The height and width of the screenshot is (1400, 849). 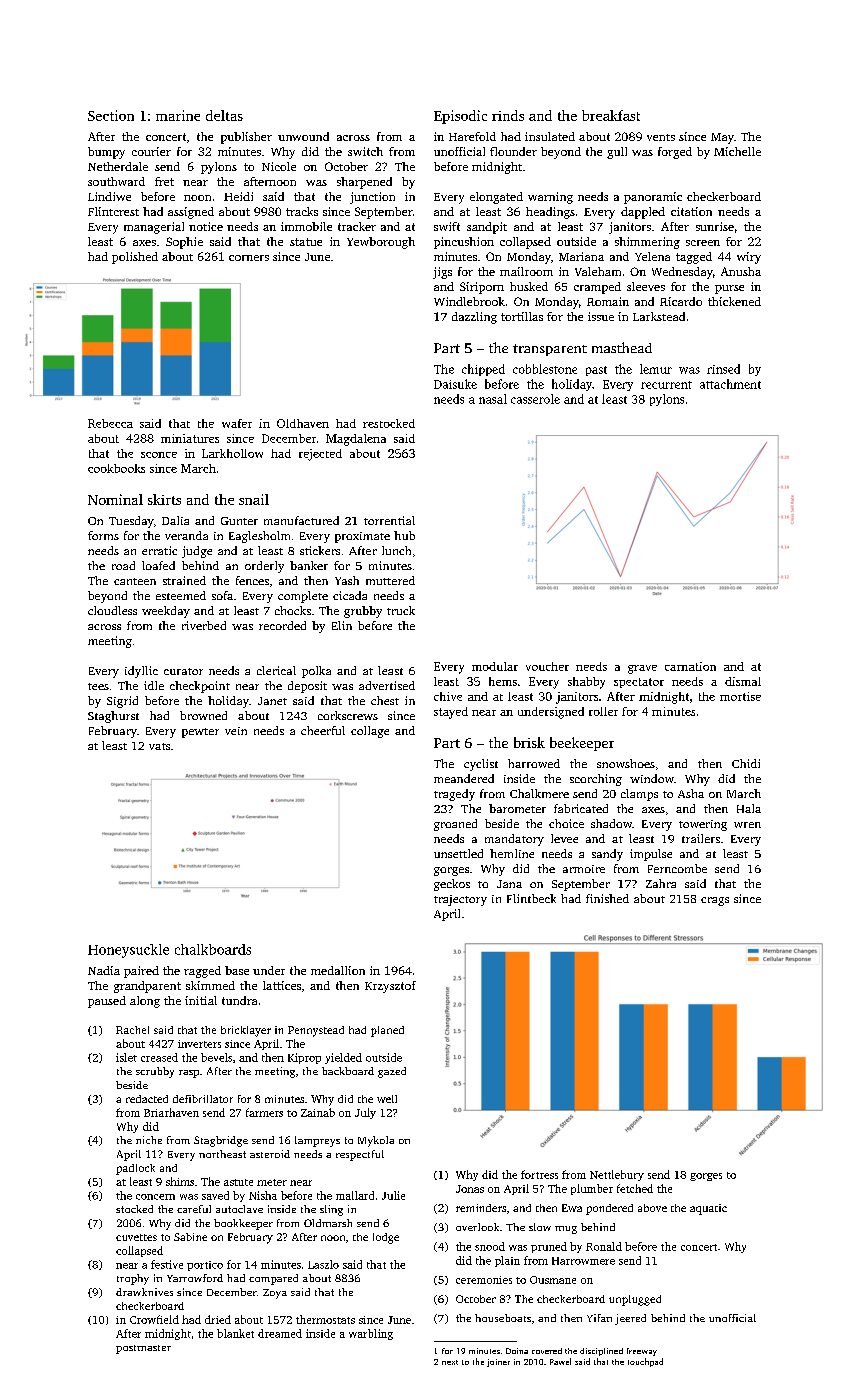 I want to click on touchpad, so click(x=645, y=1362).
